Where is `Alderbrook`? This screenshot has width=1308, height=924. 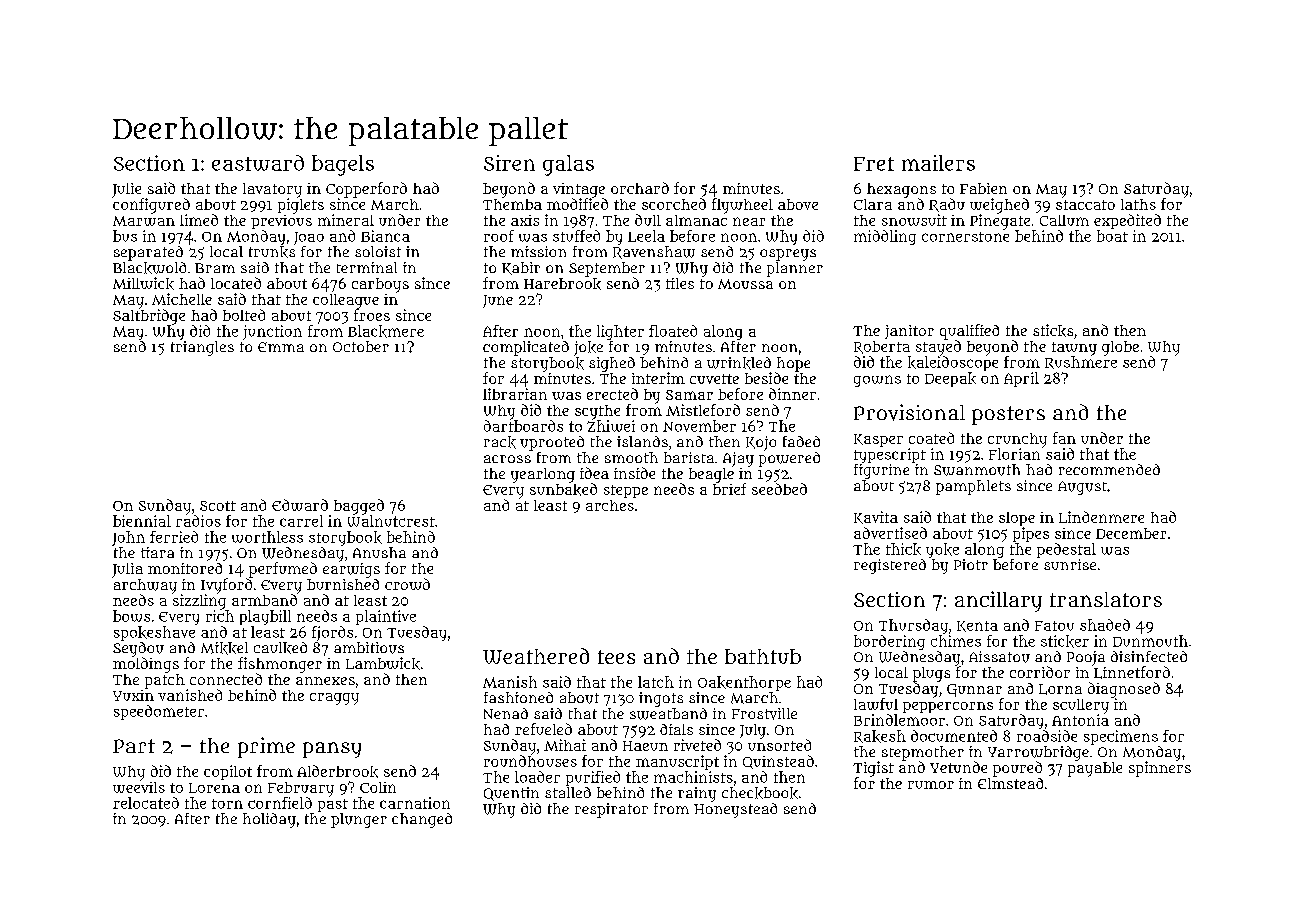 Alderbrook is located at coordinates (337, 771).
